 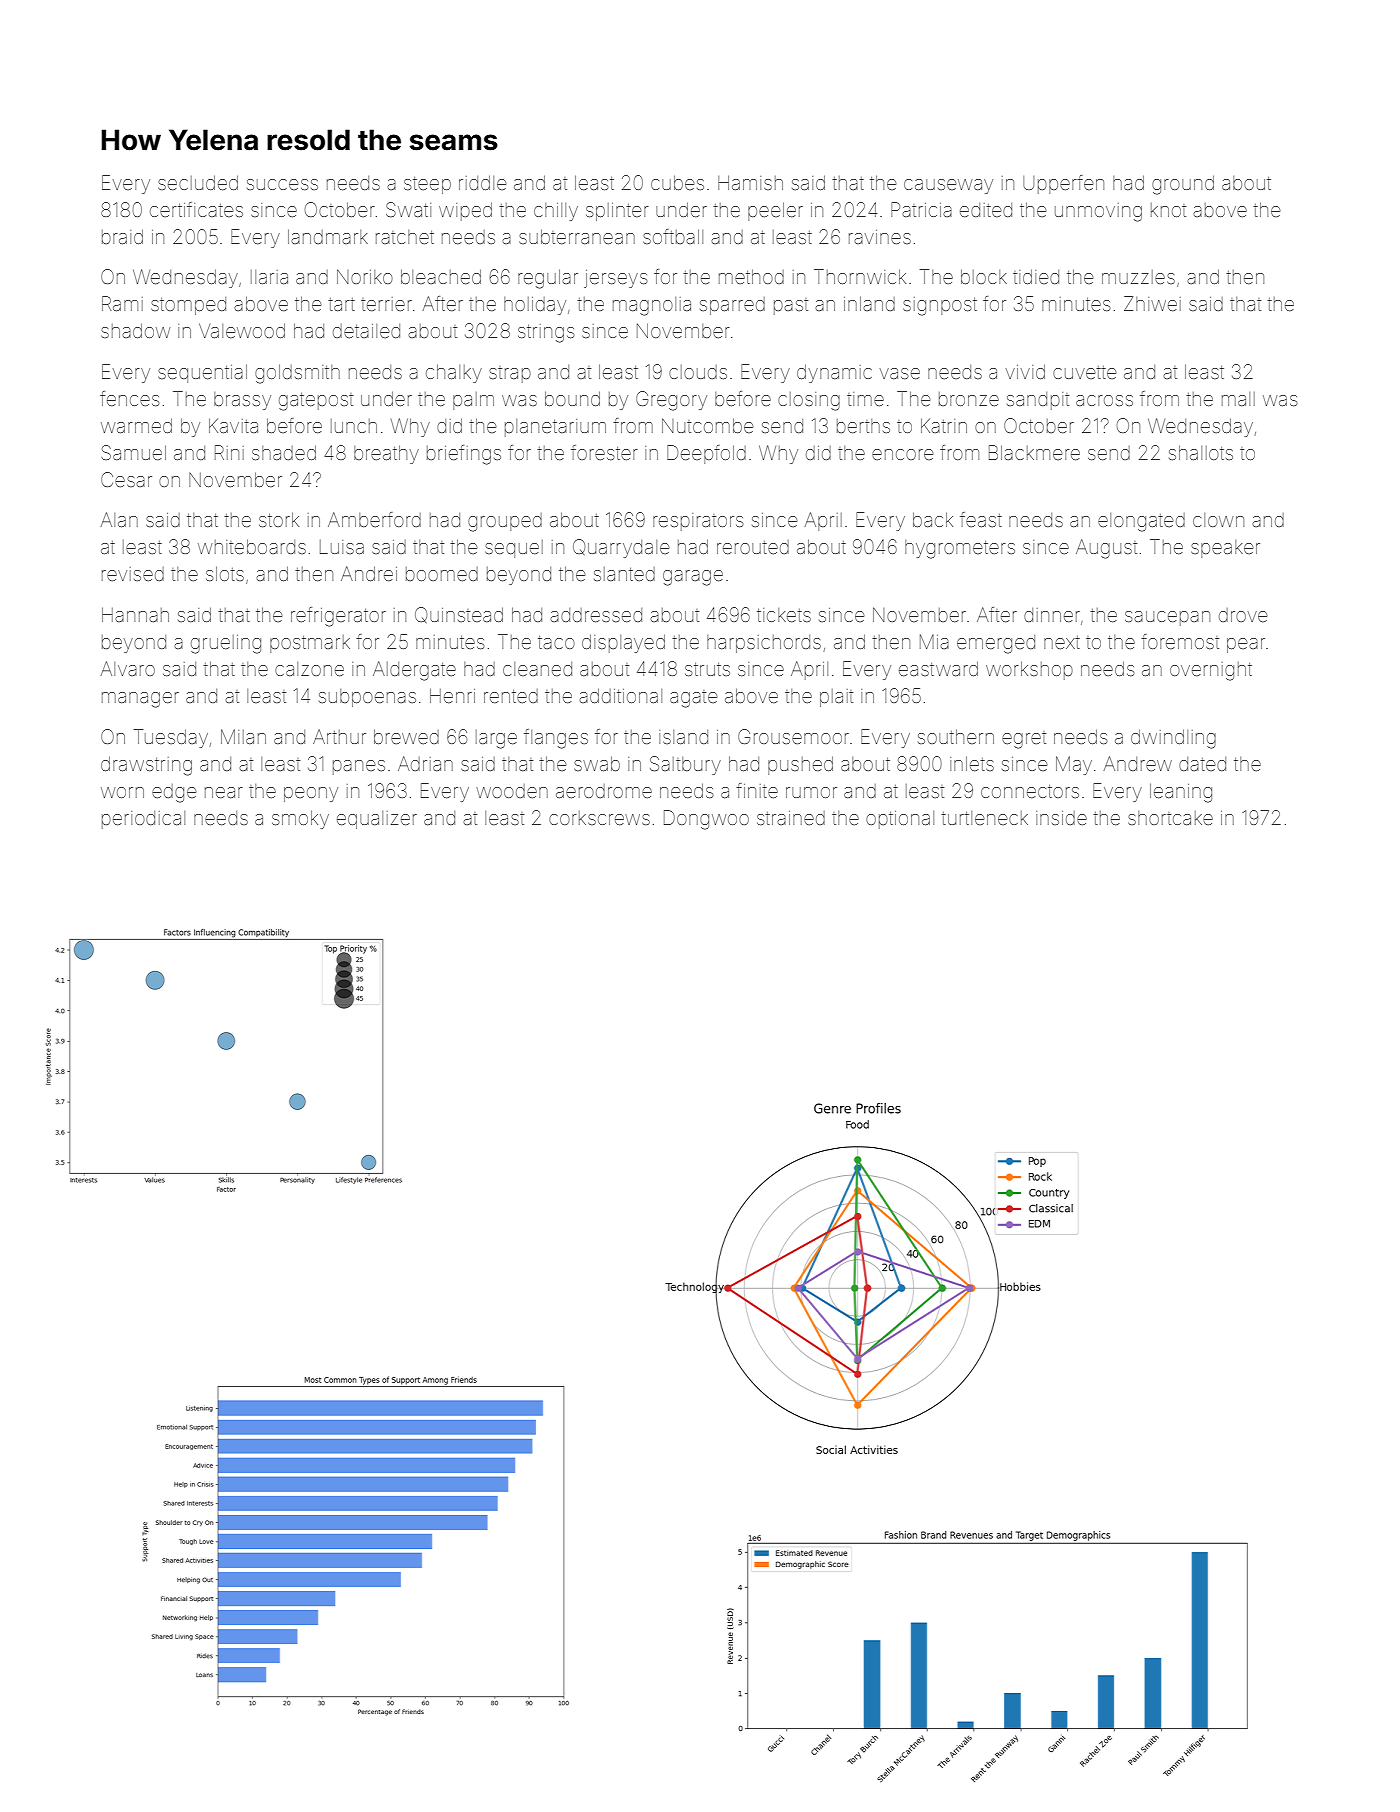 I want to click on whiteboards, so click(x=252, y=546).
